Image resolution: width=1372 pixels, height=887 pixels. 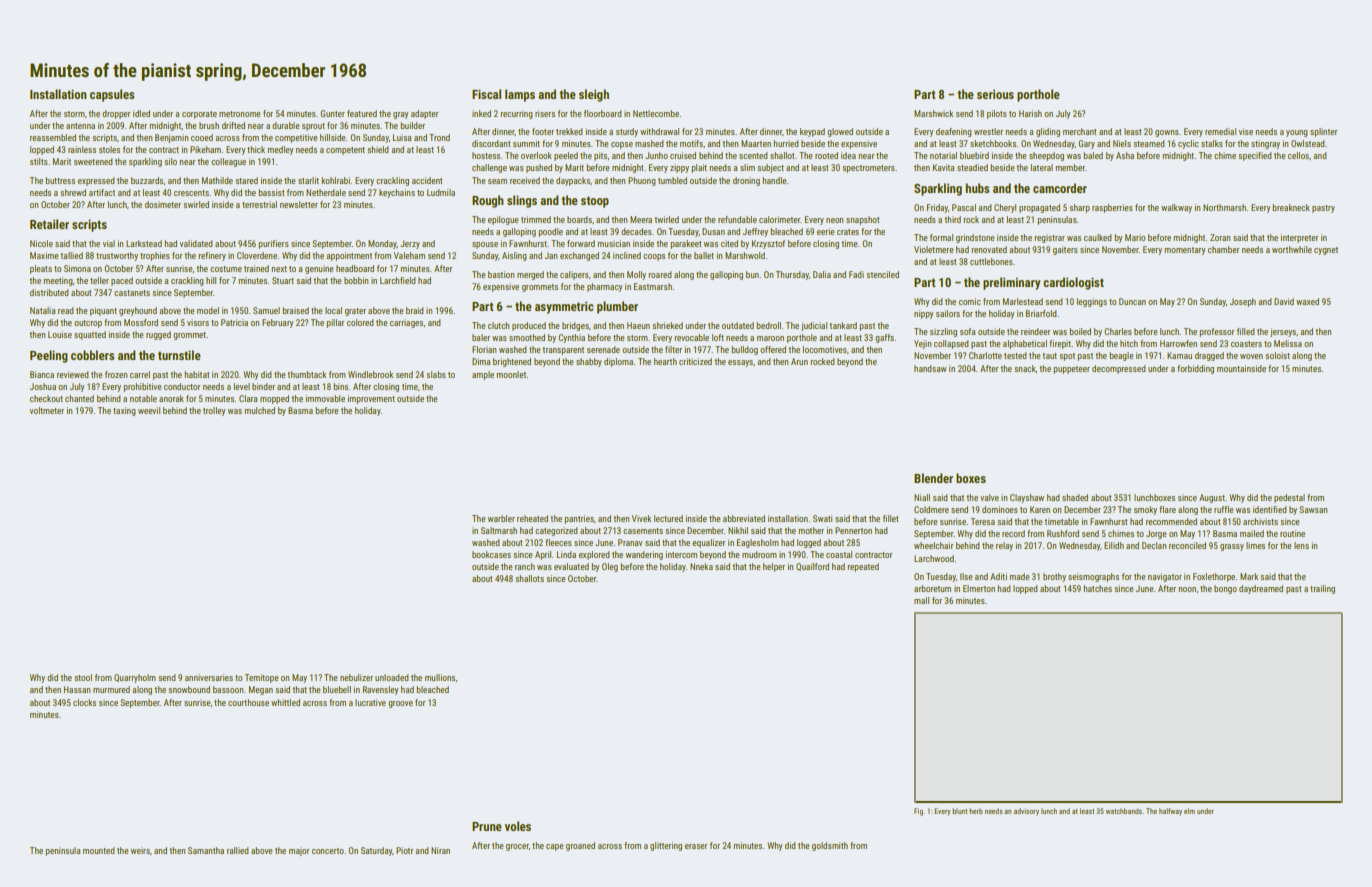 I want to click on distributed, so click(x=49, y=292).
